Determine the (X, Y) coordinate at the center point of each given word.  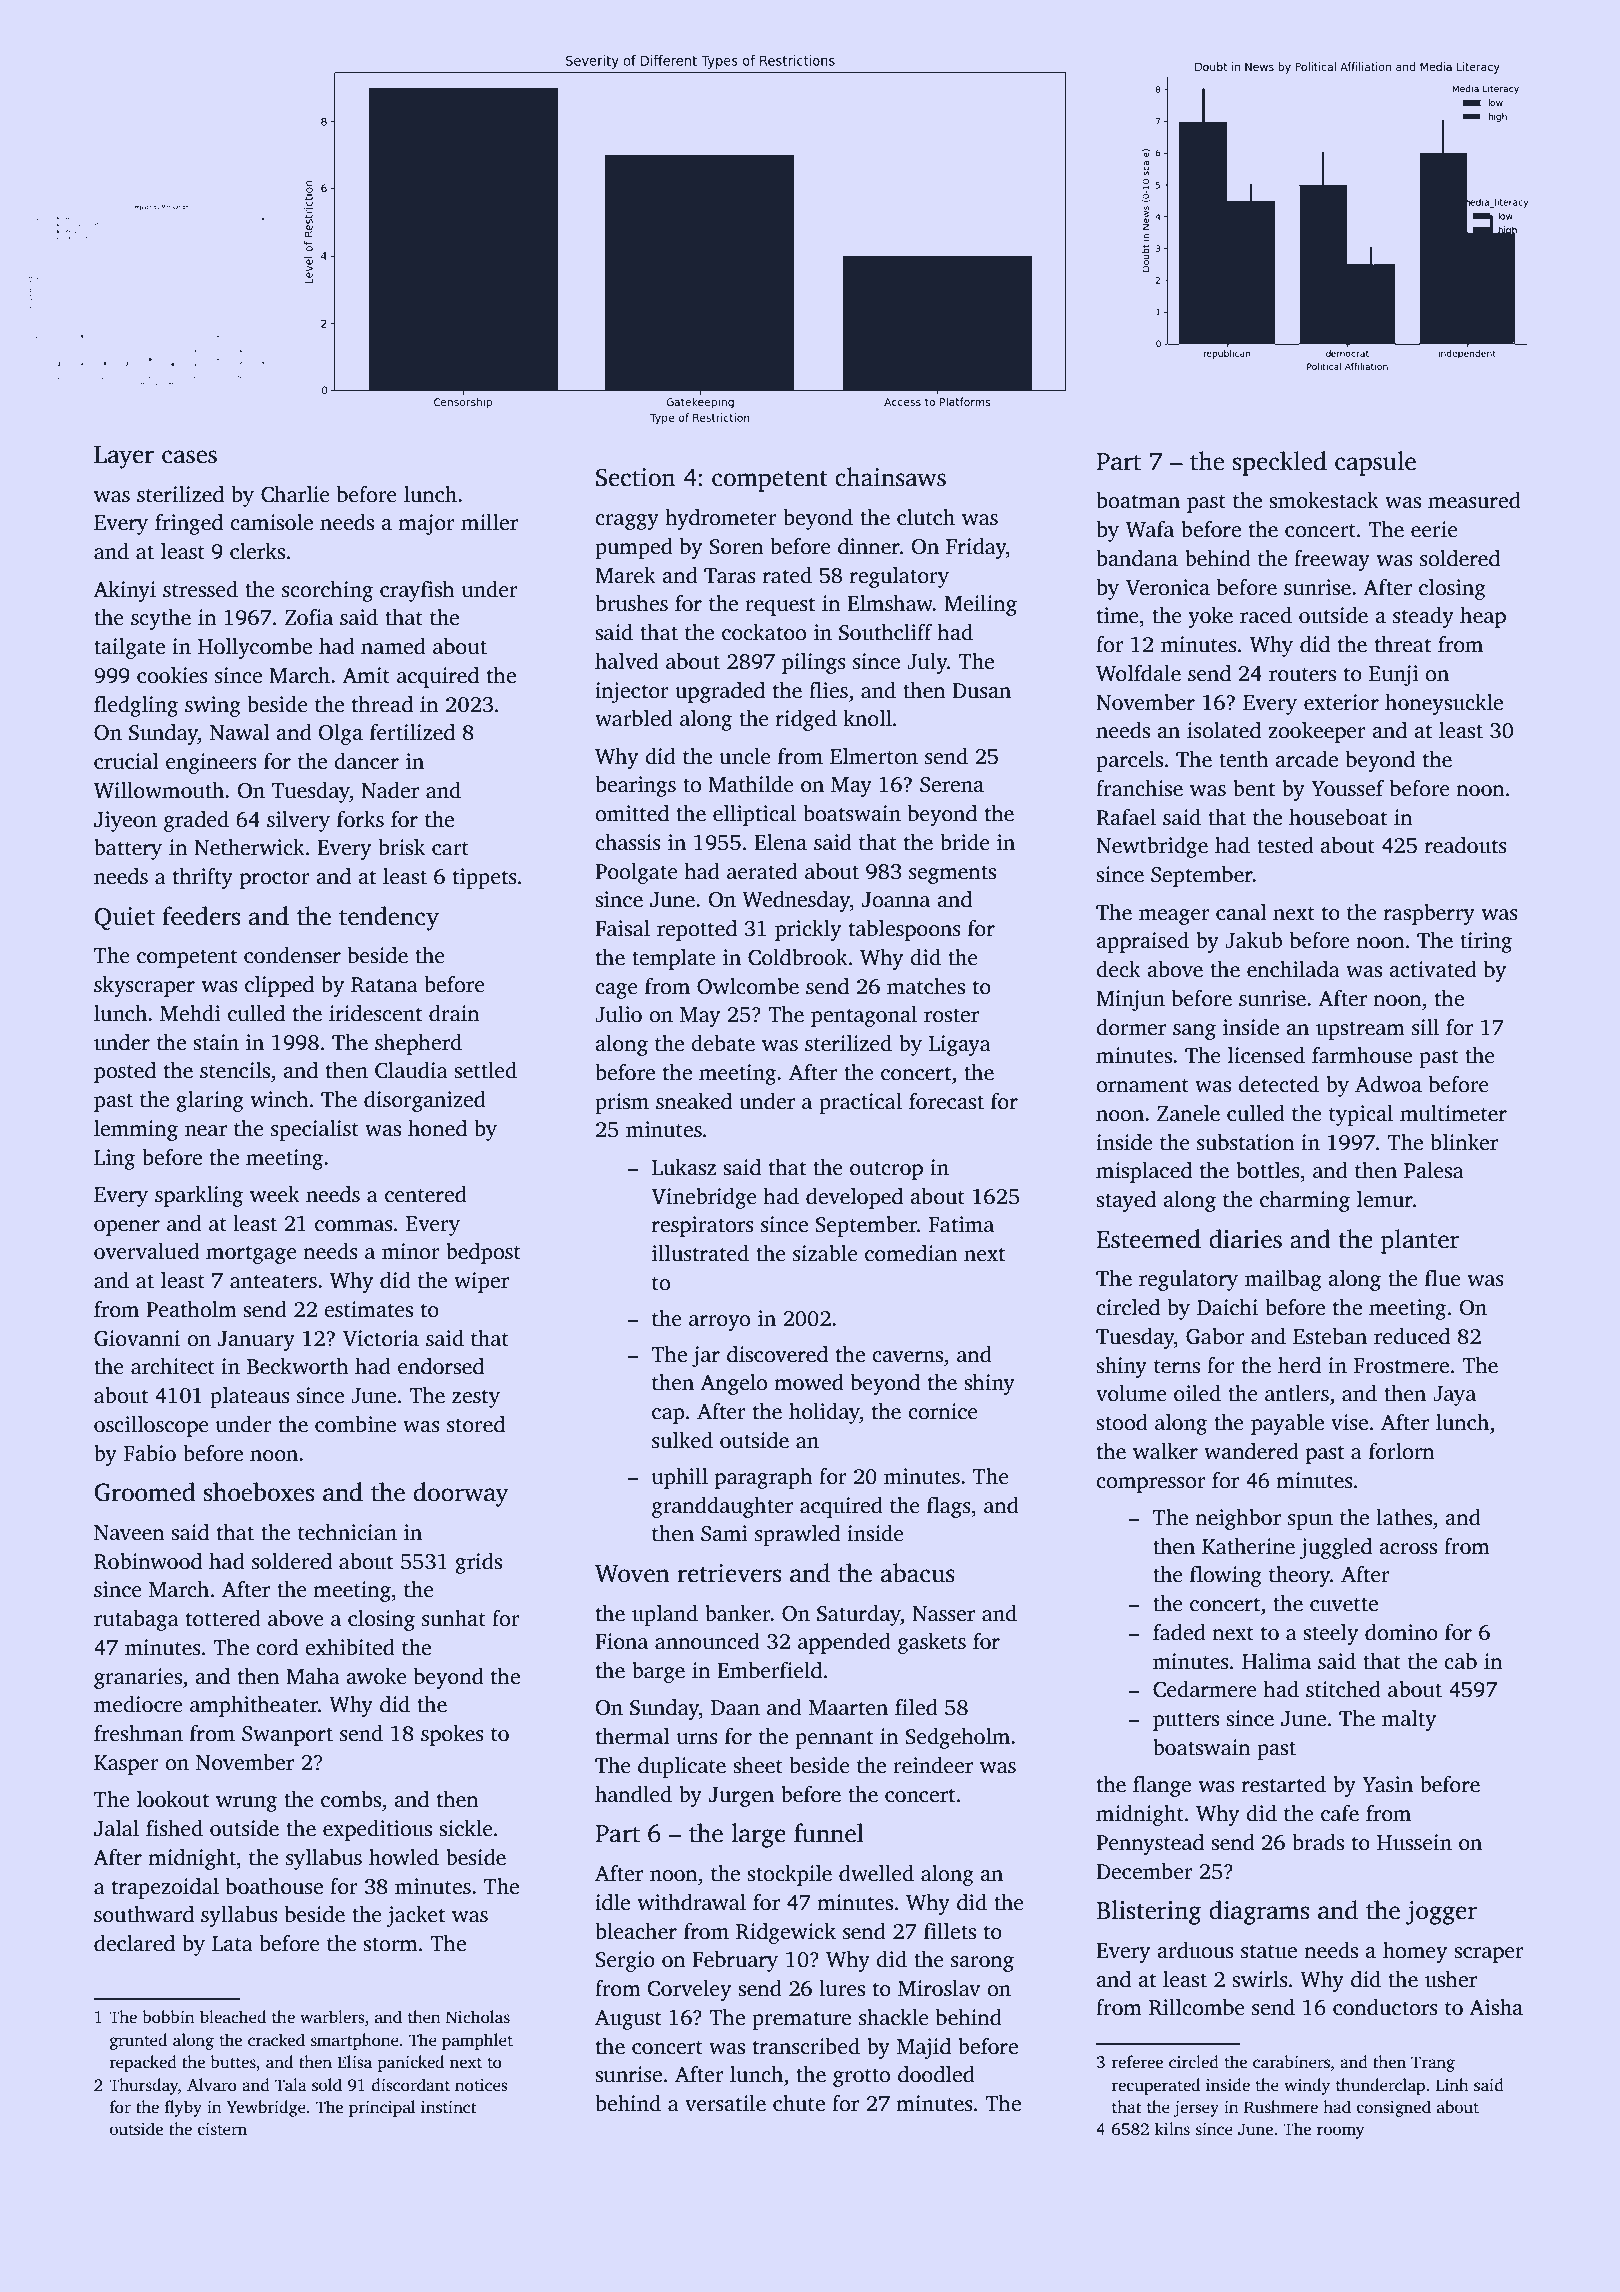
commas (354, 1226)
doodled (936, 2074)
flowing (1226, 1576)
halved (627, 661)
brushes (631, 603)
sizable (825, 1253)
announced (707, 1641)
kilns (1172, 2129)
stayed (1126, 1201)
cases (189, 457)
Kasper (126, 1765)
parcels (1129, 761)
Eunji (1394, 675)
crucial (126, 761)
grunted (138, 2041)
